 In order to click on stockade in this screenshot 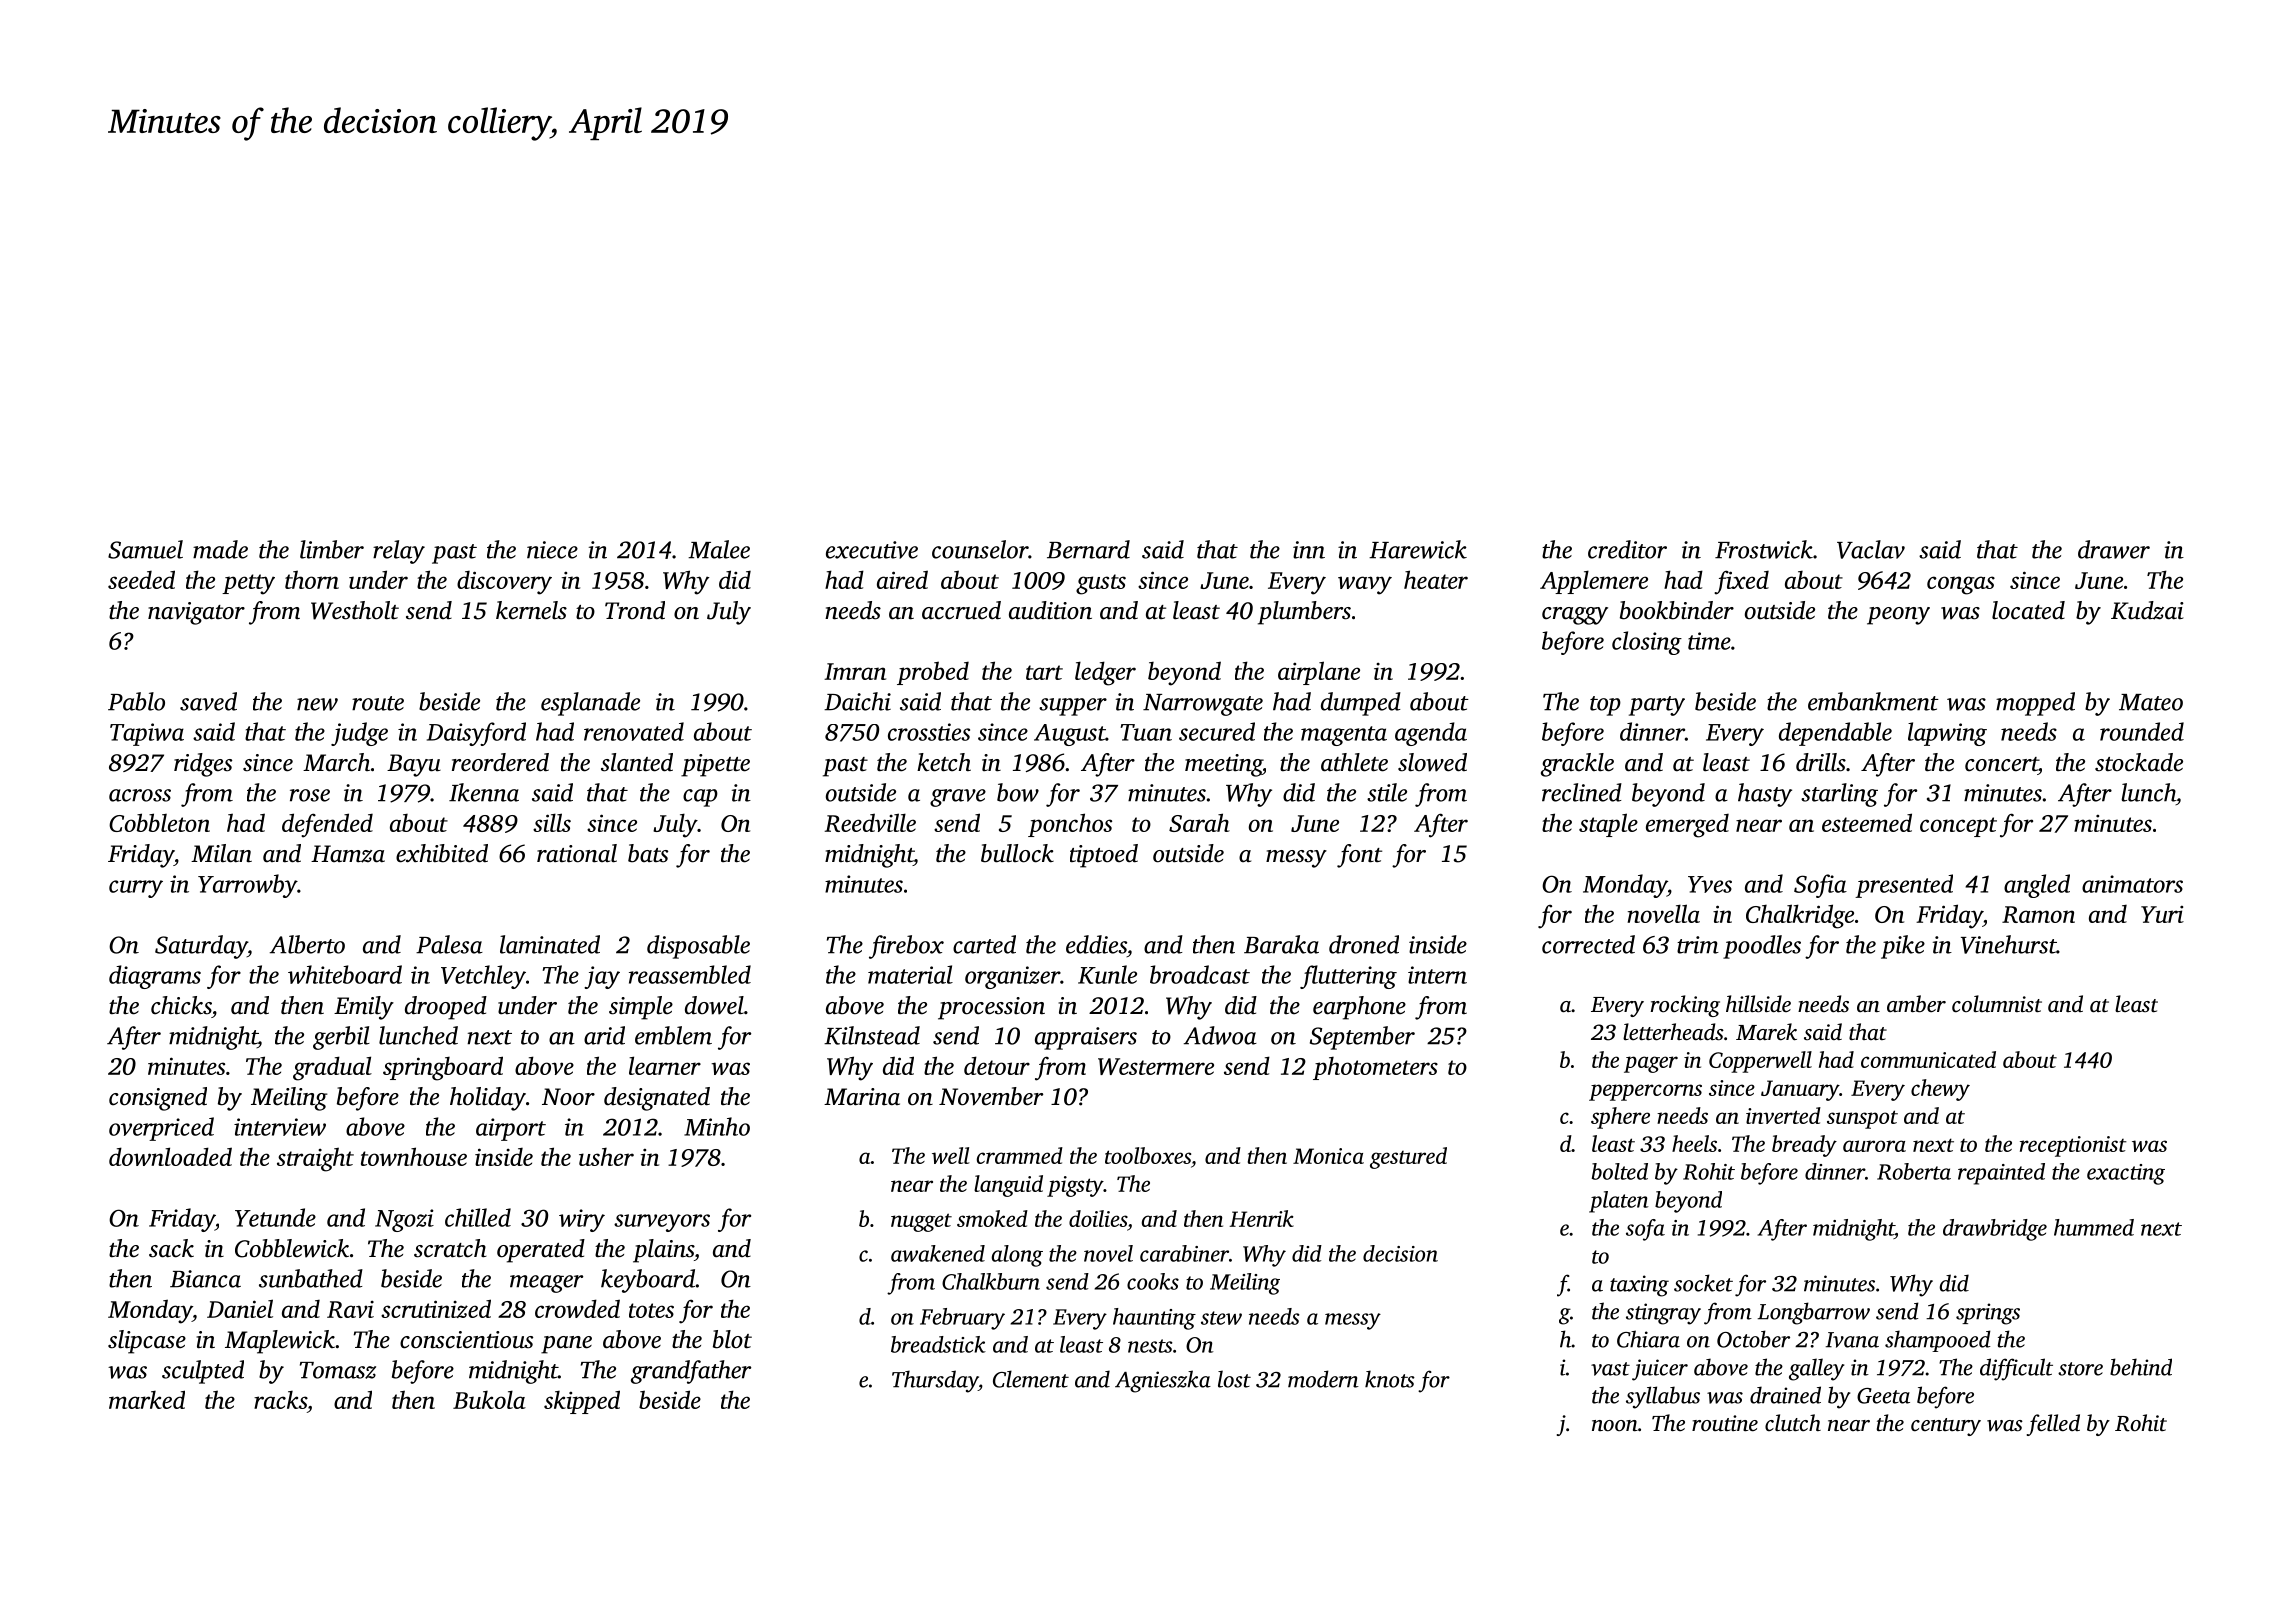, I will do `click(2139, 762)`.
